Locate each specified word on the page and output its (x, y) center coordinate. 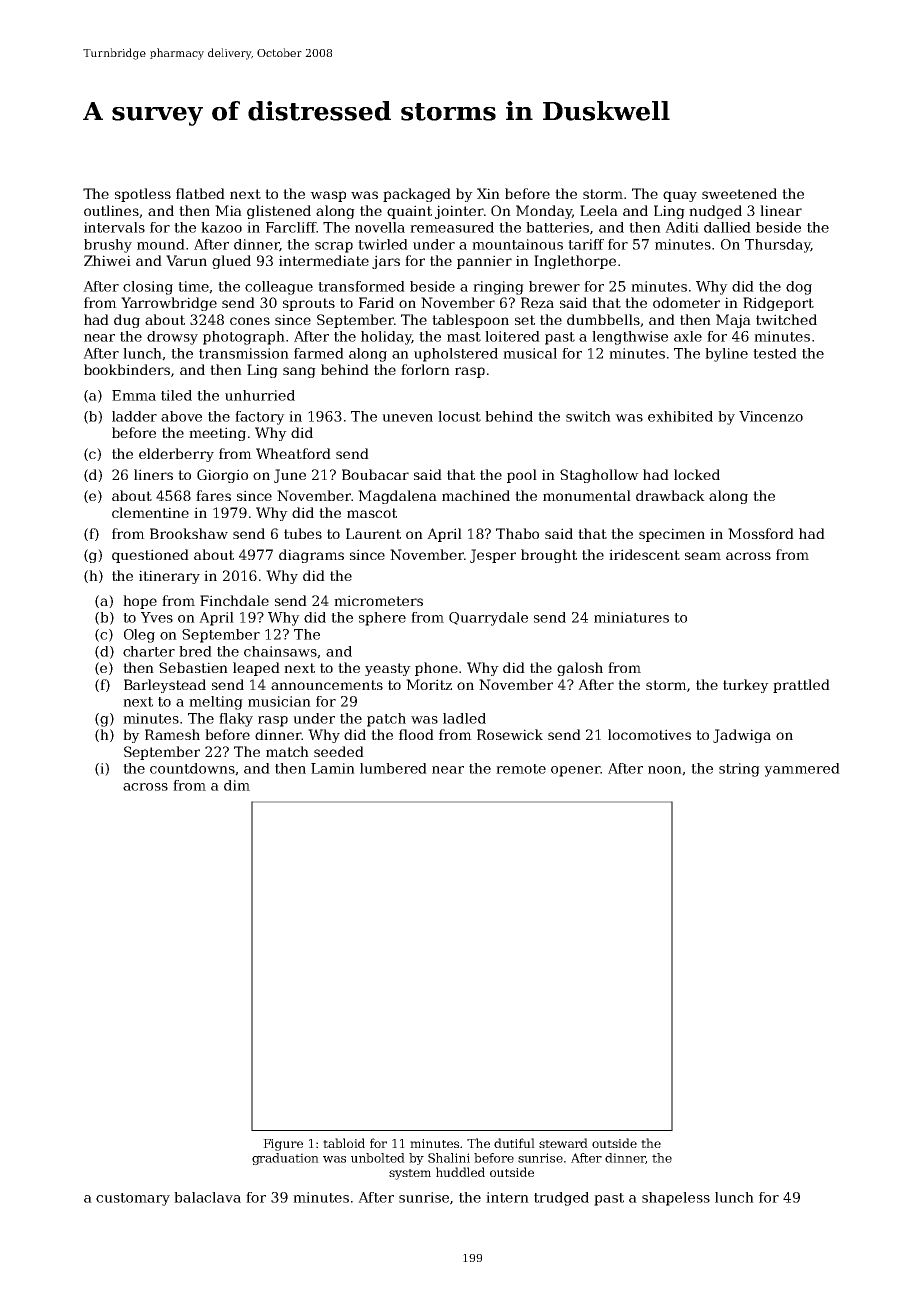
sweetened (739, 193)
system (410, 1174)
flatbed (200, 193)
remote (521, 769)
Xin (488, 193)
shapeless (676, 1199)
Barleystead (165, 686)
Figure (283, 1145)
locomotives (649, 734)
